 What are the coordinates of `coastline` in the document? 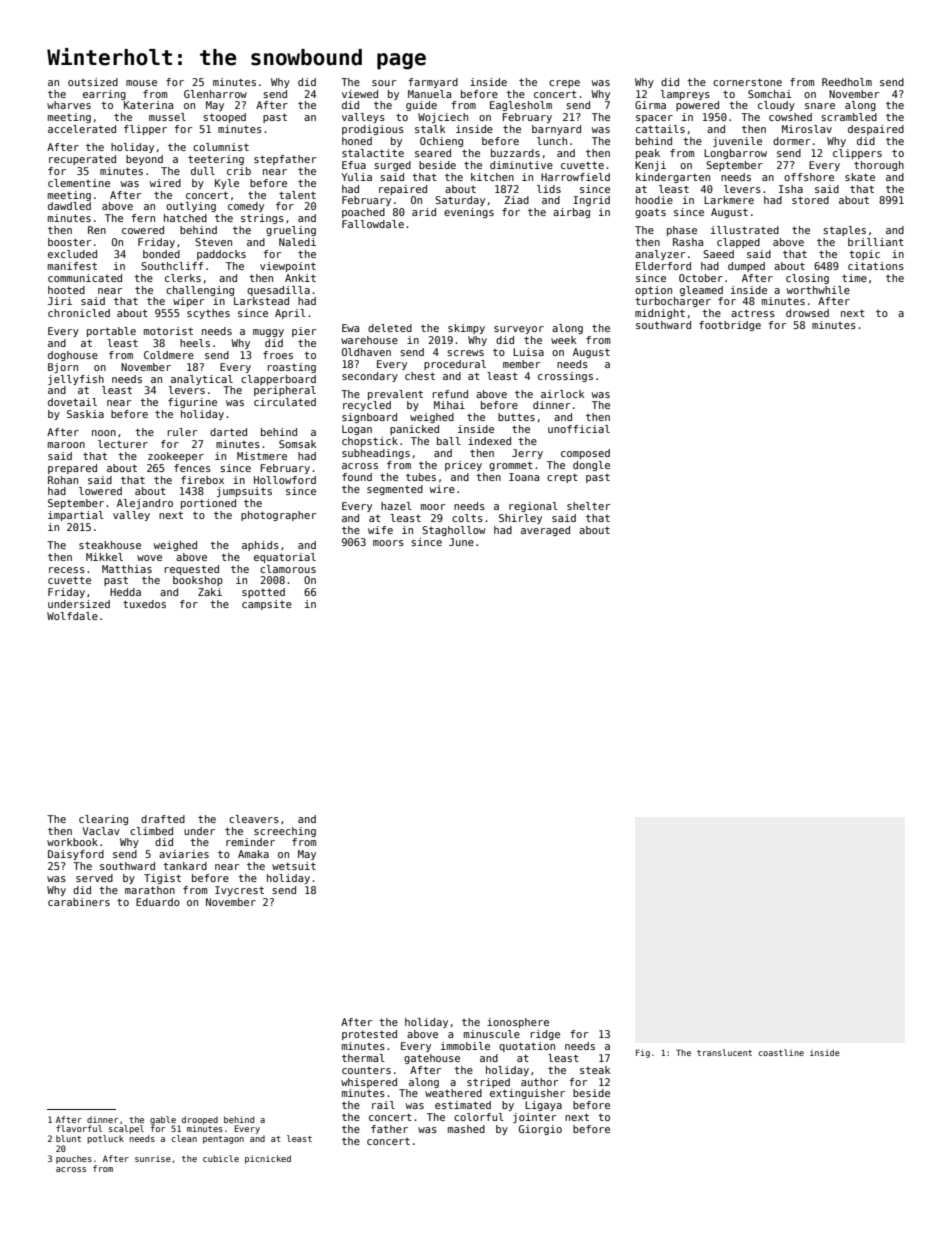 It's located at (781, 1052).
